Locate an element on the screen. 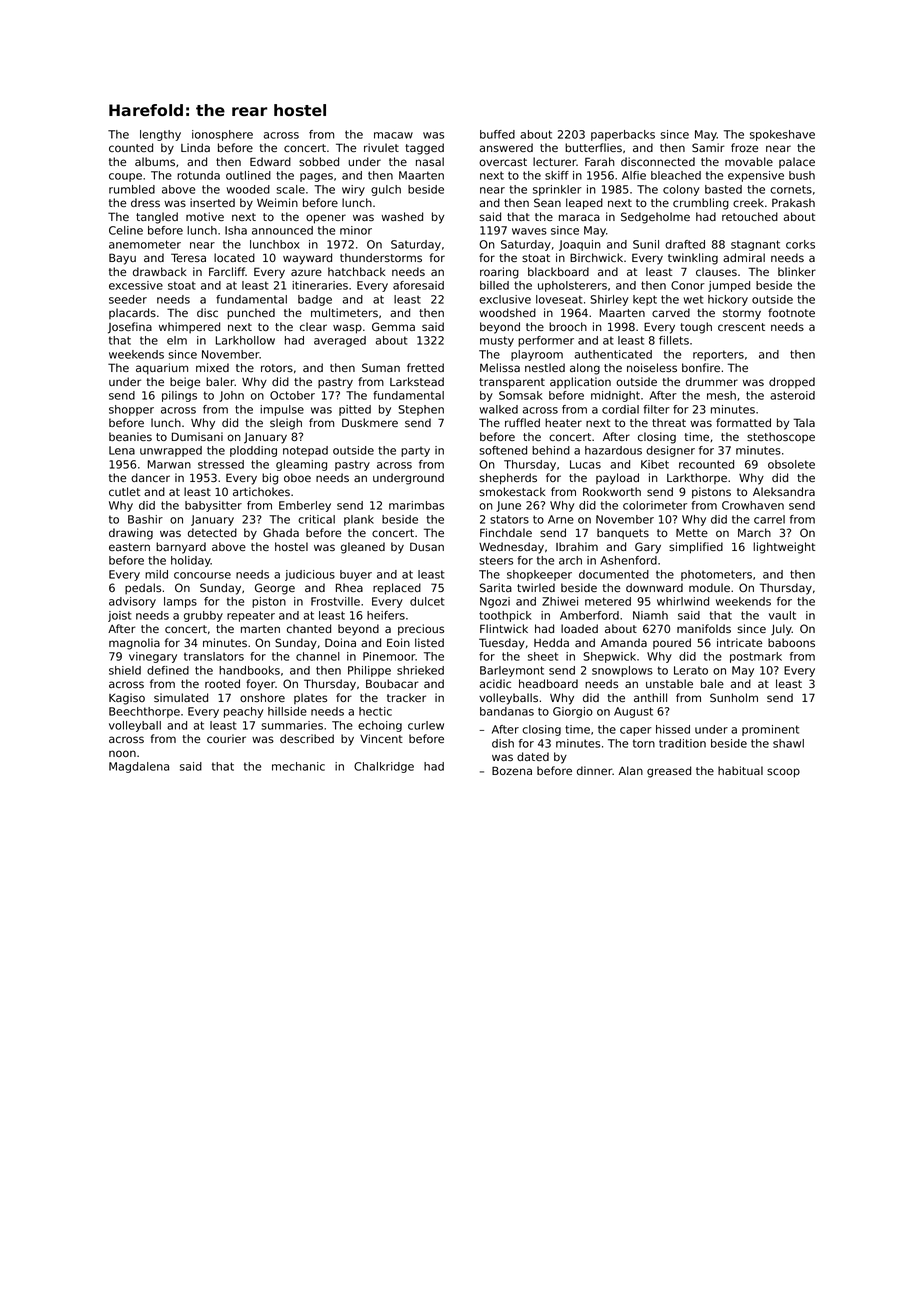 This screenshot has height=1308, width=924. listed is located at coordinates (429, 642).
